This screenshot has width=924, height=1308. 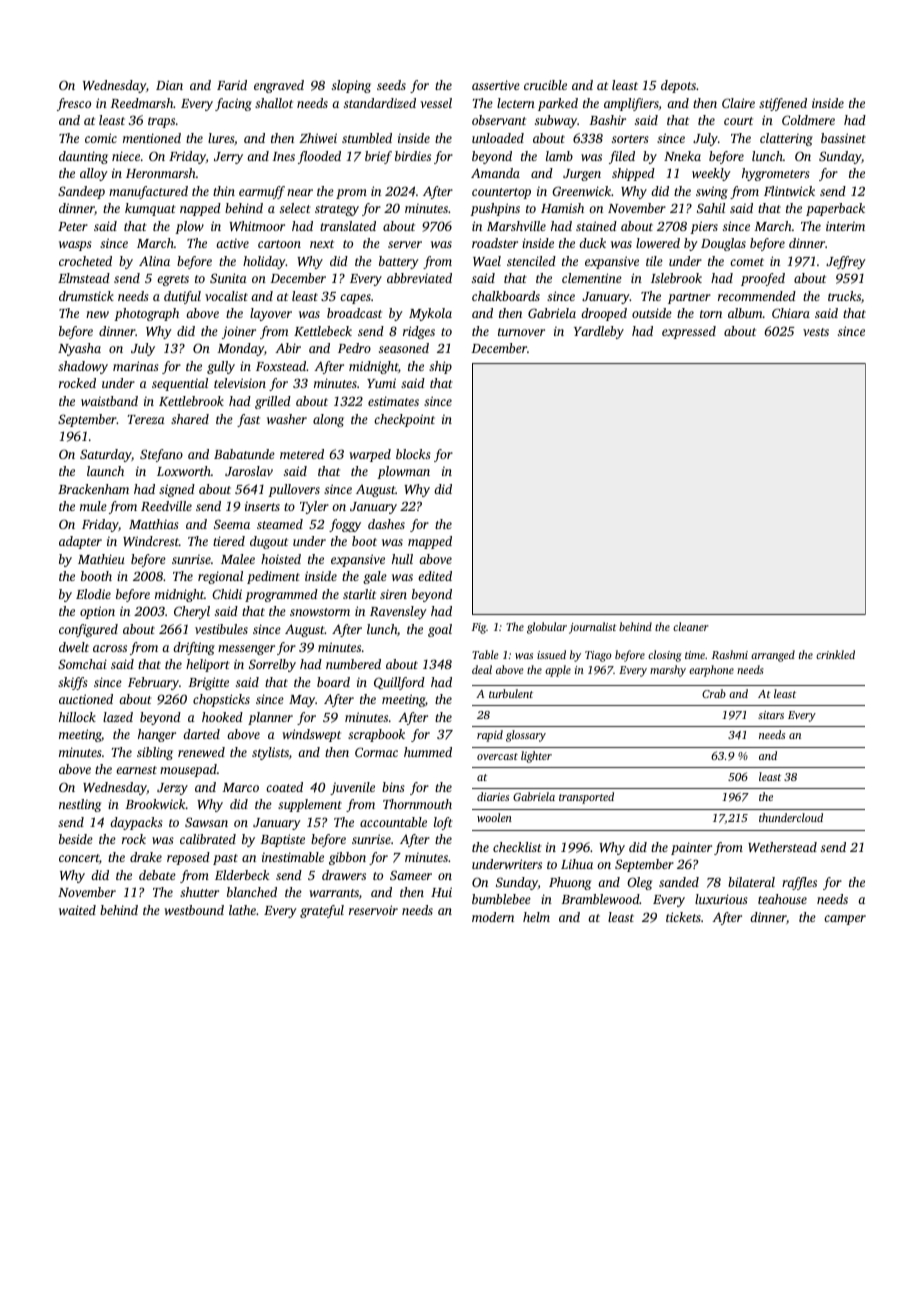 What do you see at coordinates (169, 85) in the screenshot?
I see `Dian` at bounding box center [169, 85].
